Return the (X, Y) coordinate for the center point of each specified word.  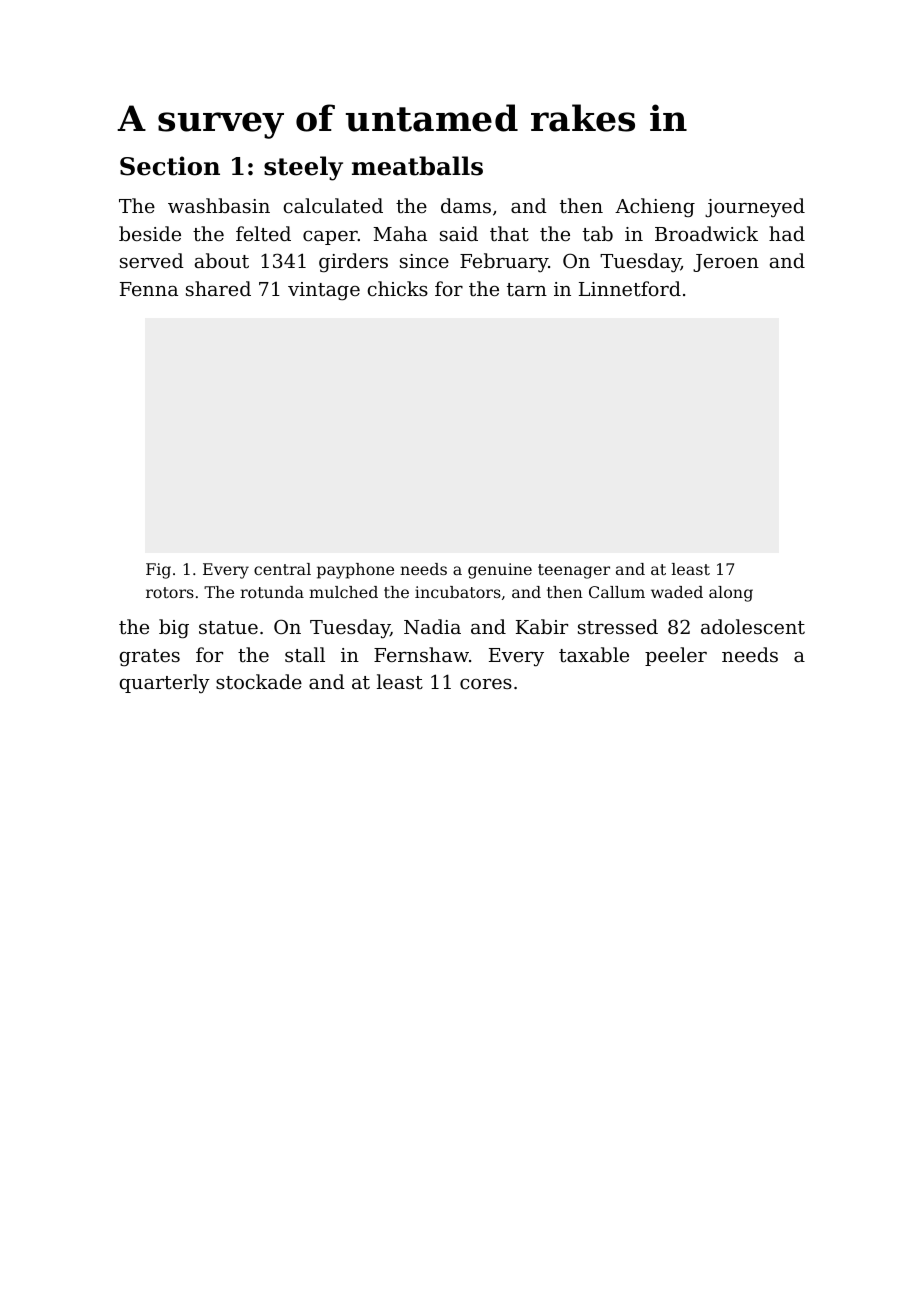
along (731, 594)
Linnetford (630, 288)
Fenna (149, 289)
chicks (398, 288)
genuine (500, 571)
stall (305, 654)
